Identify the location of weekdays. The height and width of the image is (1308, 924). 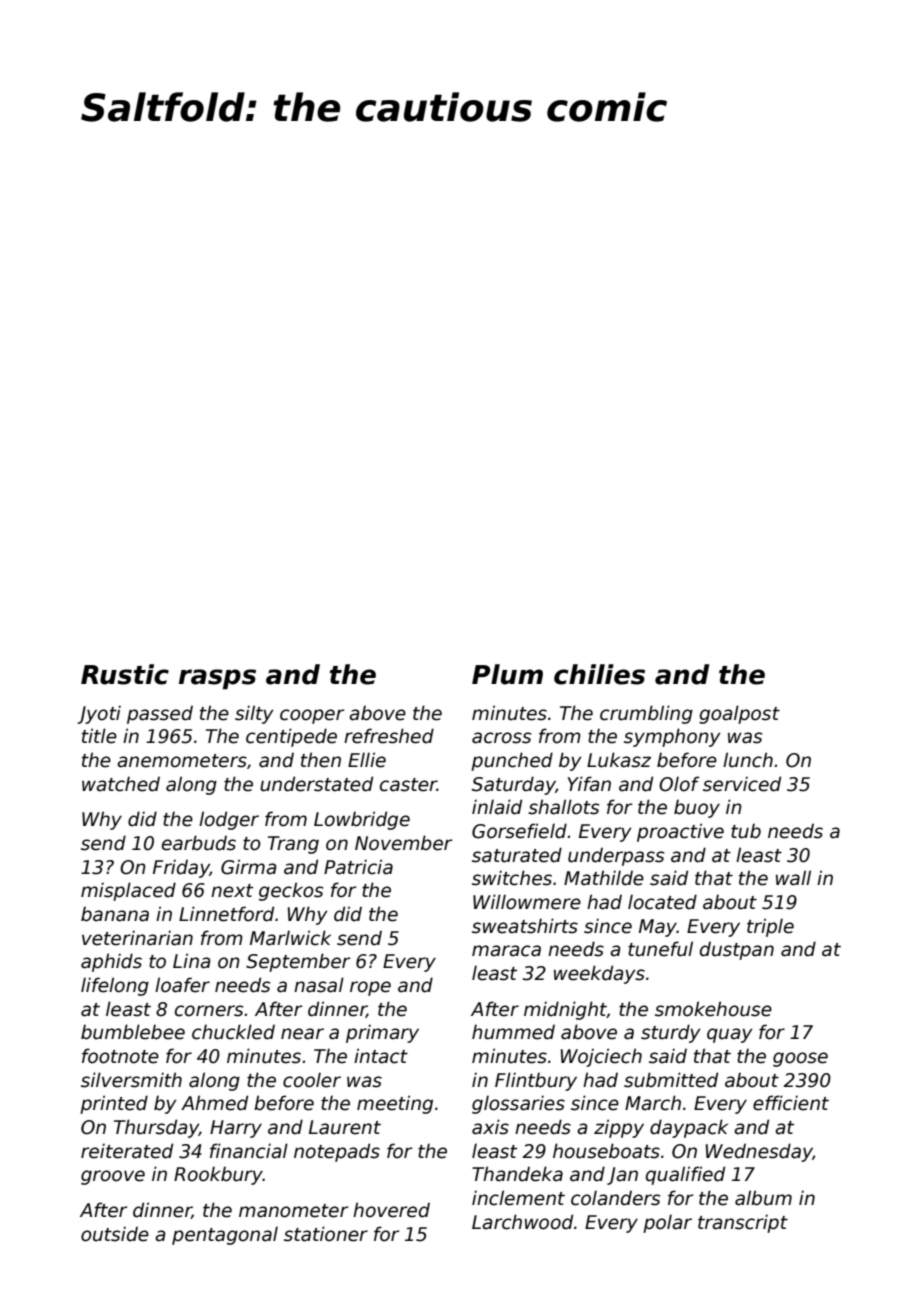
(599, 974).
